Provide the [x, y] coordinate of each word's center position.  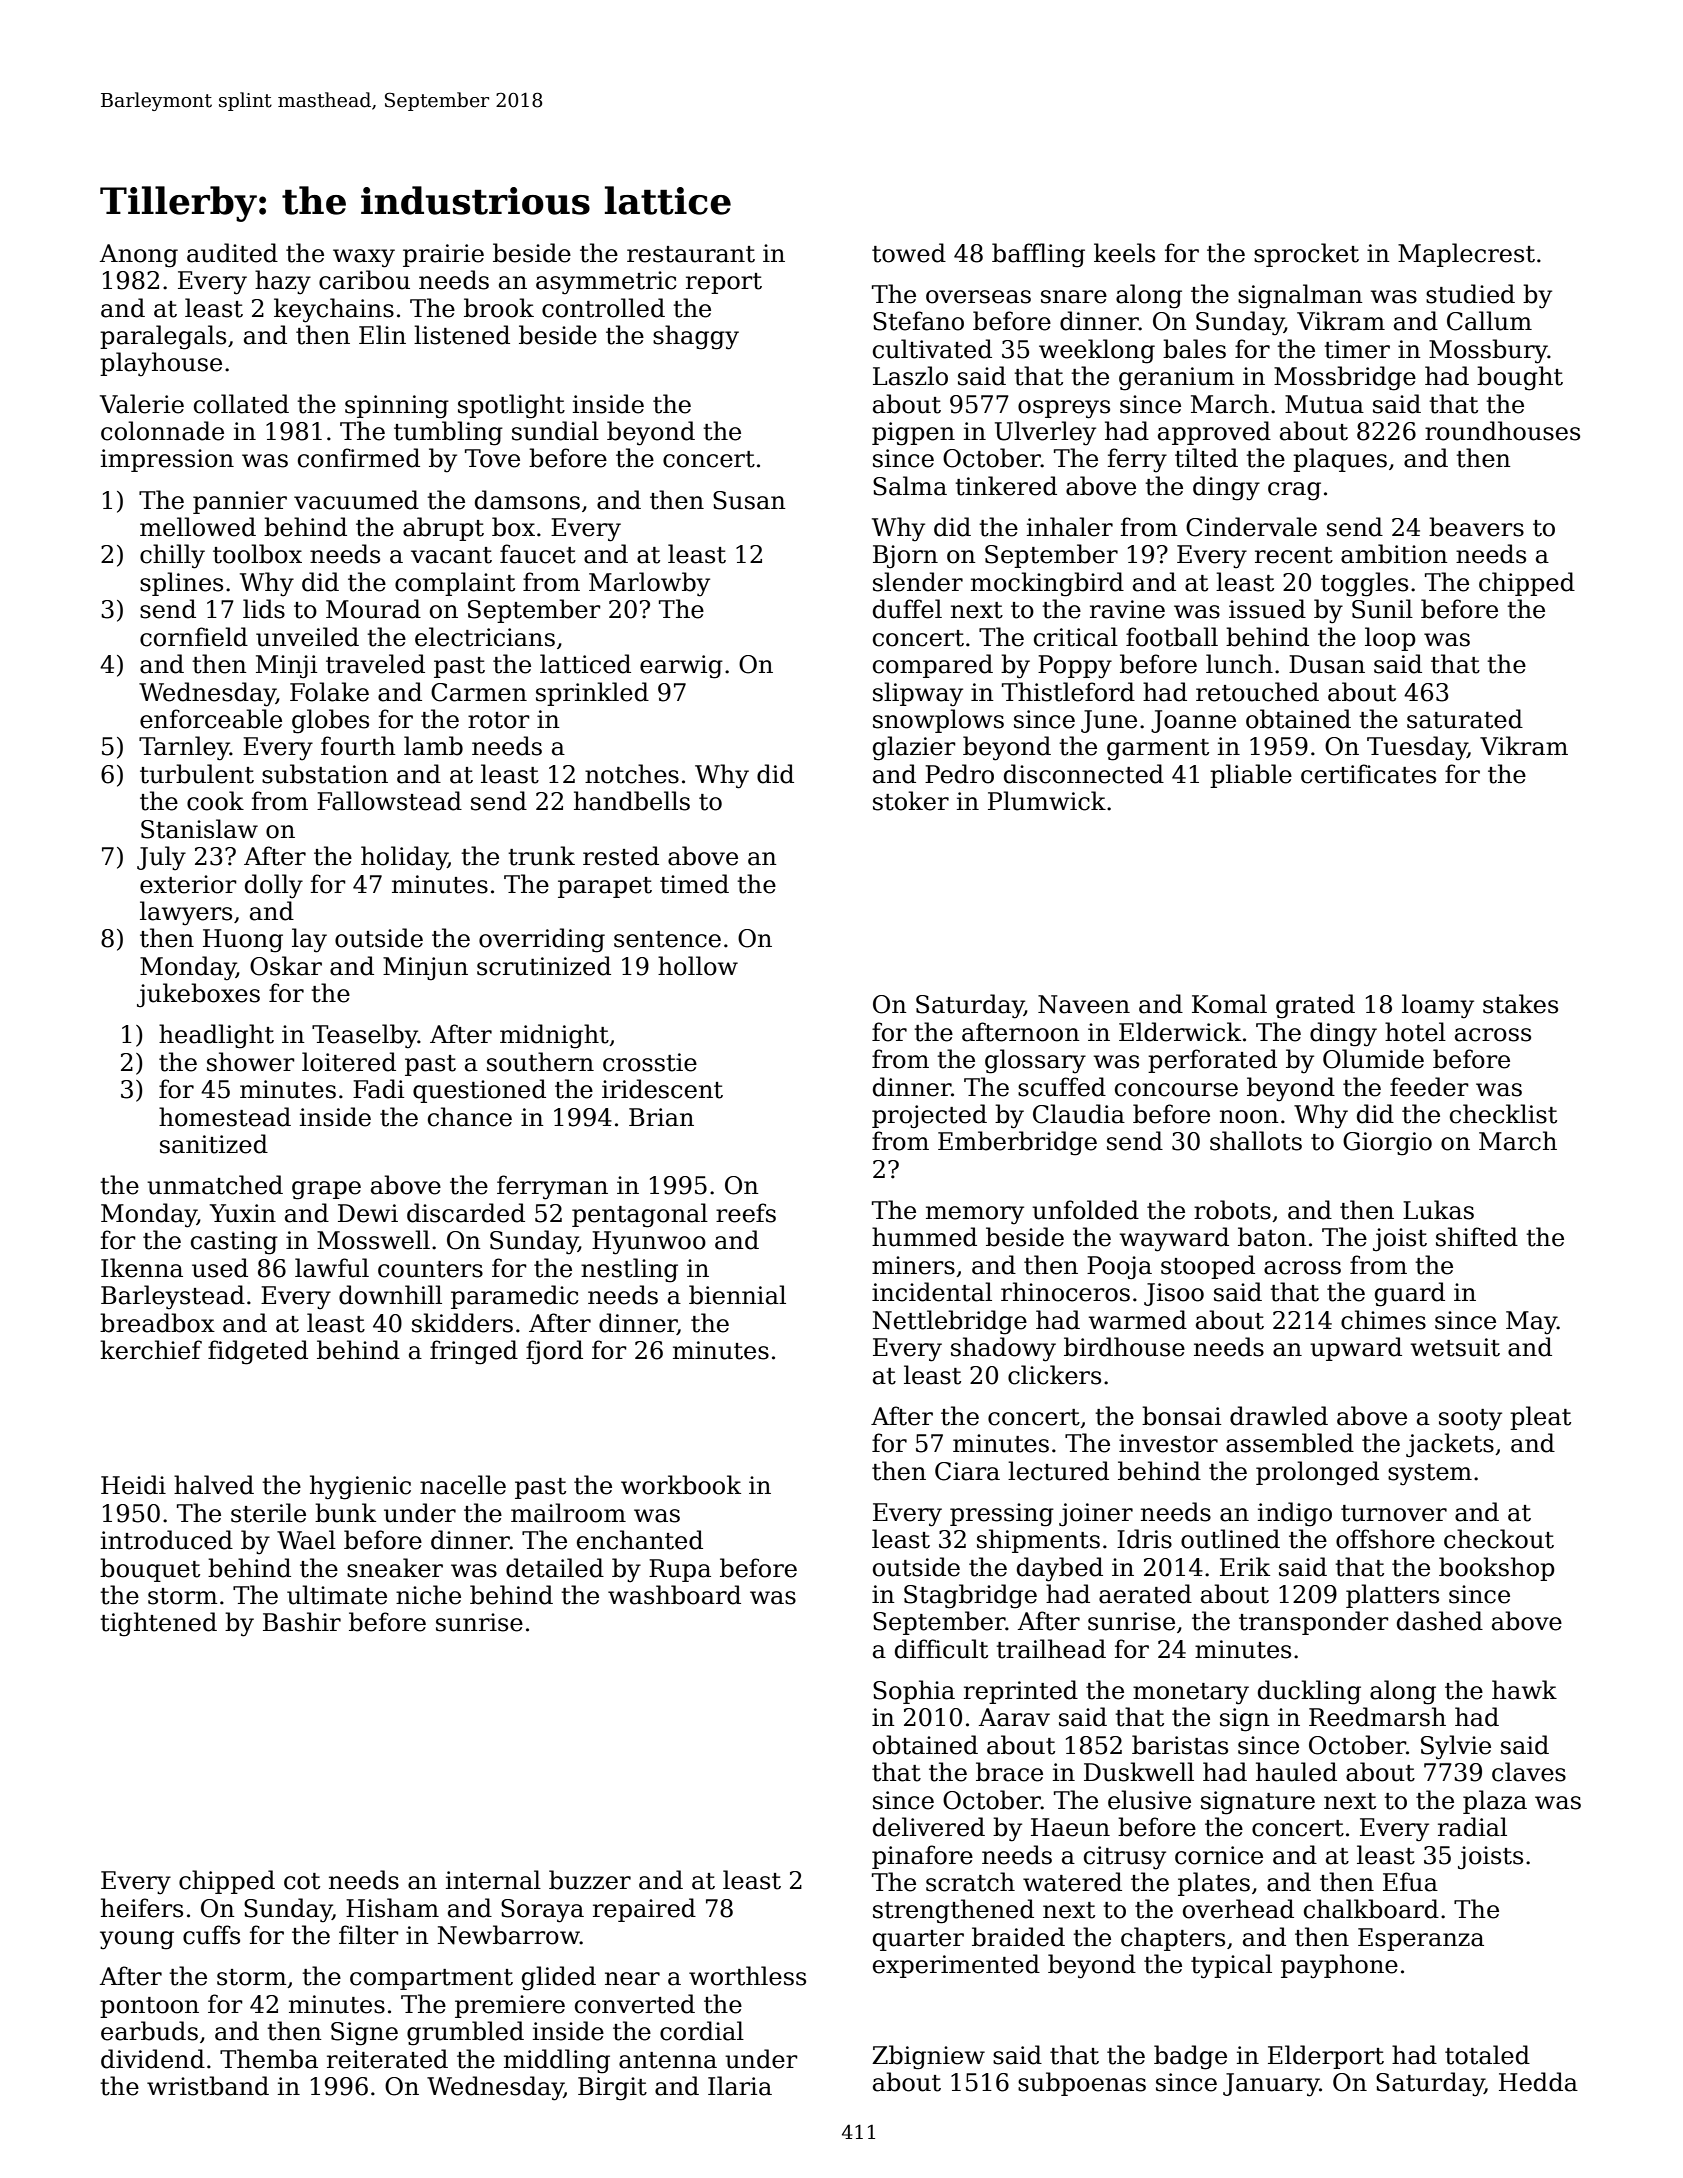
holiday [404, 858]
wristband [208, 2086]
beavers [1476, 527]
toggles [1364, 584]
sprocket [1306, 255]
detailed [555, 1568]
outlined [1230, 1539]
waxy [364, 258]
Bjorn [905, 557]
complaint [455, 584]
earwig [681, 667]
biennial [737, 1295]
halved [214, 1485]
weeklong [1097, 351]
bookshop [1497, 1569]
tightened [158, 1624]
